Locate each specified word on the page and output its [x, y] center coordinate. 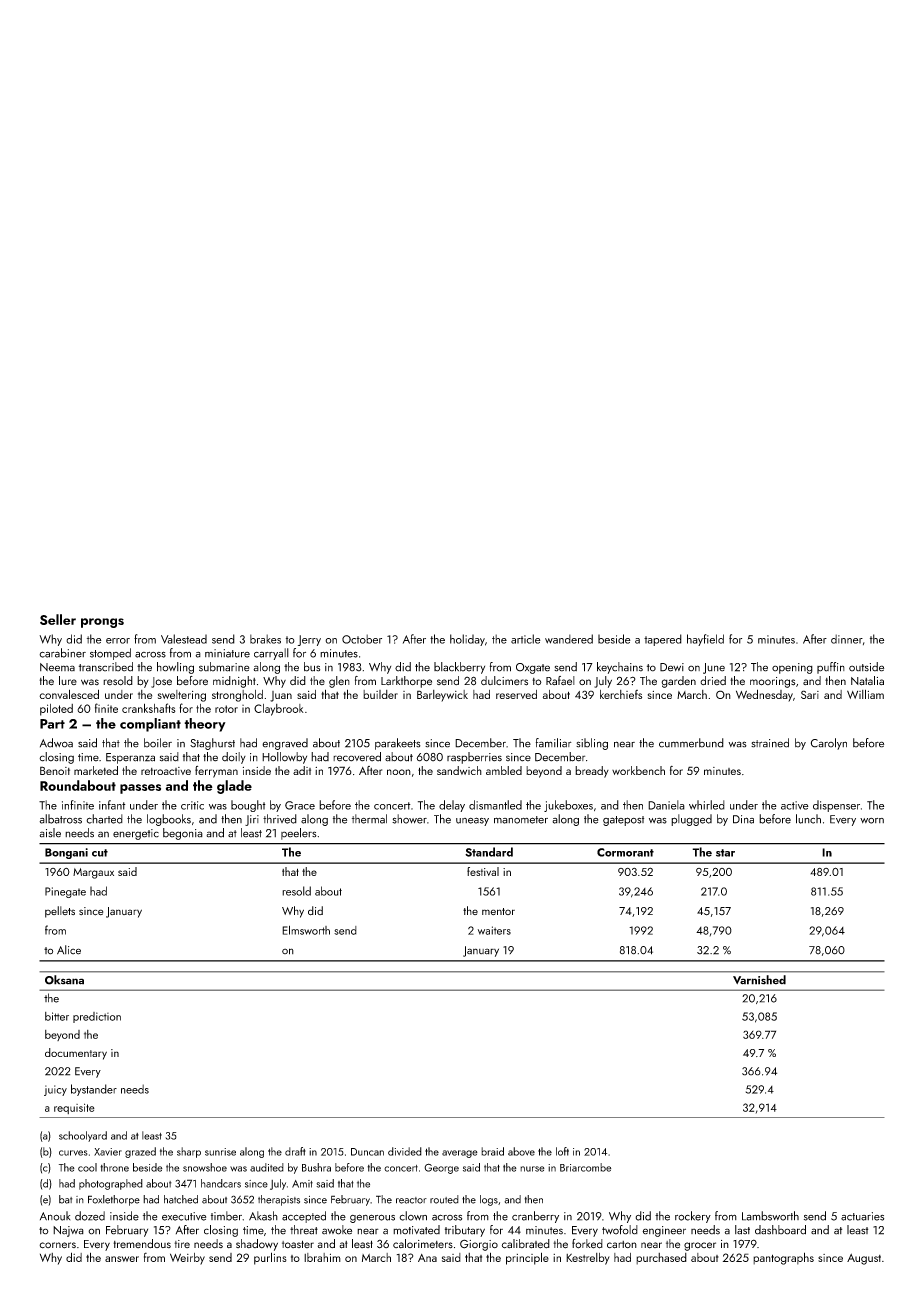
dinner [847, 639]
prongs [102, 623]
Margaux [93, 873]
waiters [494, 930]
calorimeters [423, 1244]
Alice [69, 950]
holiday [467, 640]
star [725, 853]
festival [483, 871]
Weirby [187, 1259]
